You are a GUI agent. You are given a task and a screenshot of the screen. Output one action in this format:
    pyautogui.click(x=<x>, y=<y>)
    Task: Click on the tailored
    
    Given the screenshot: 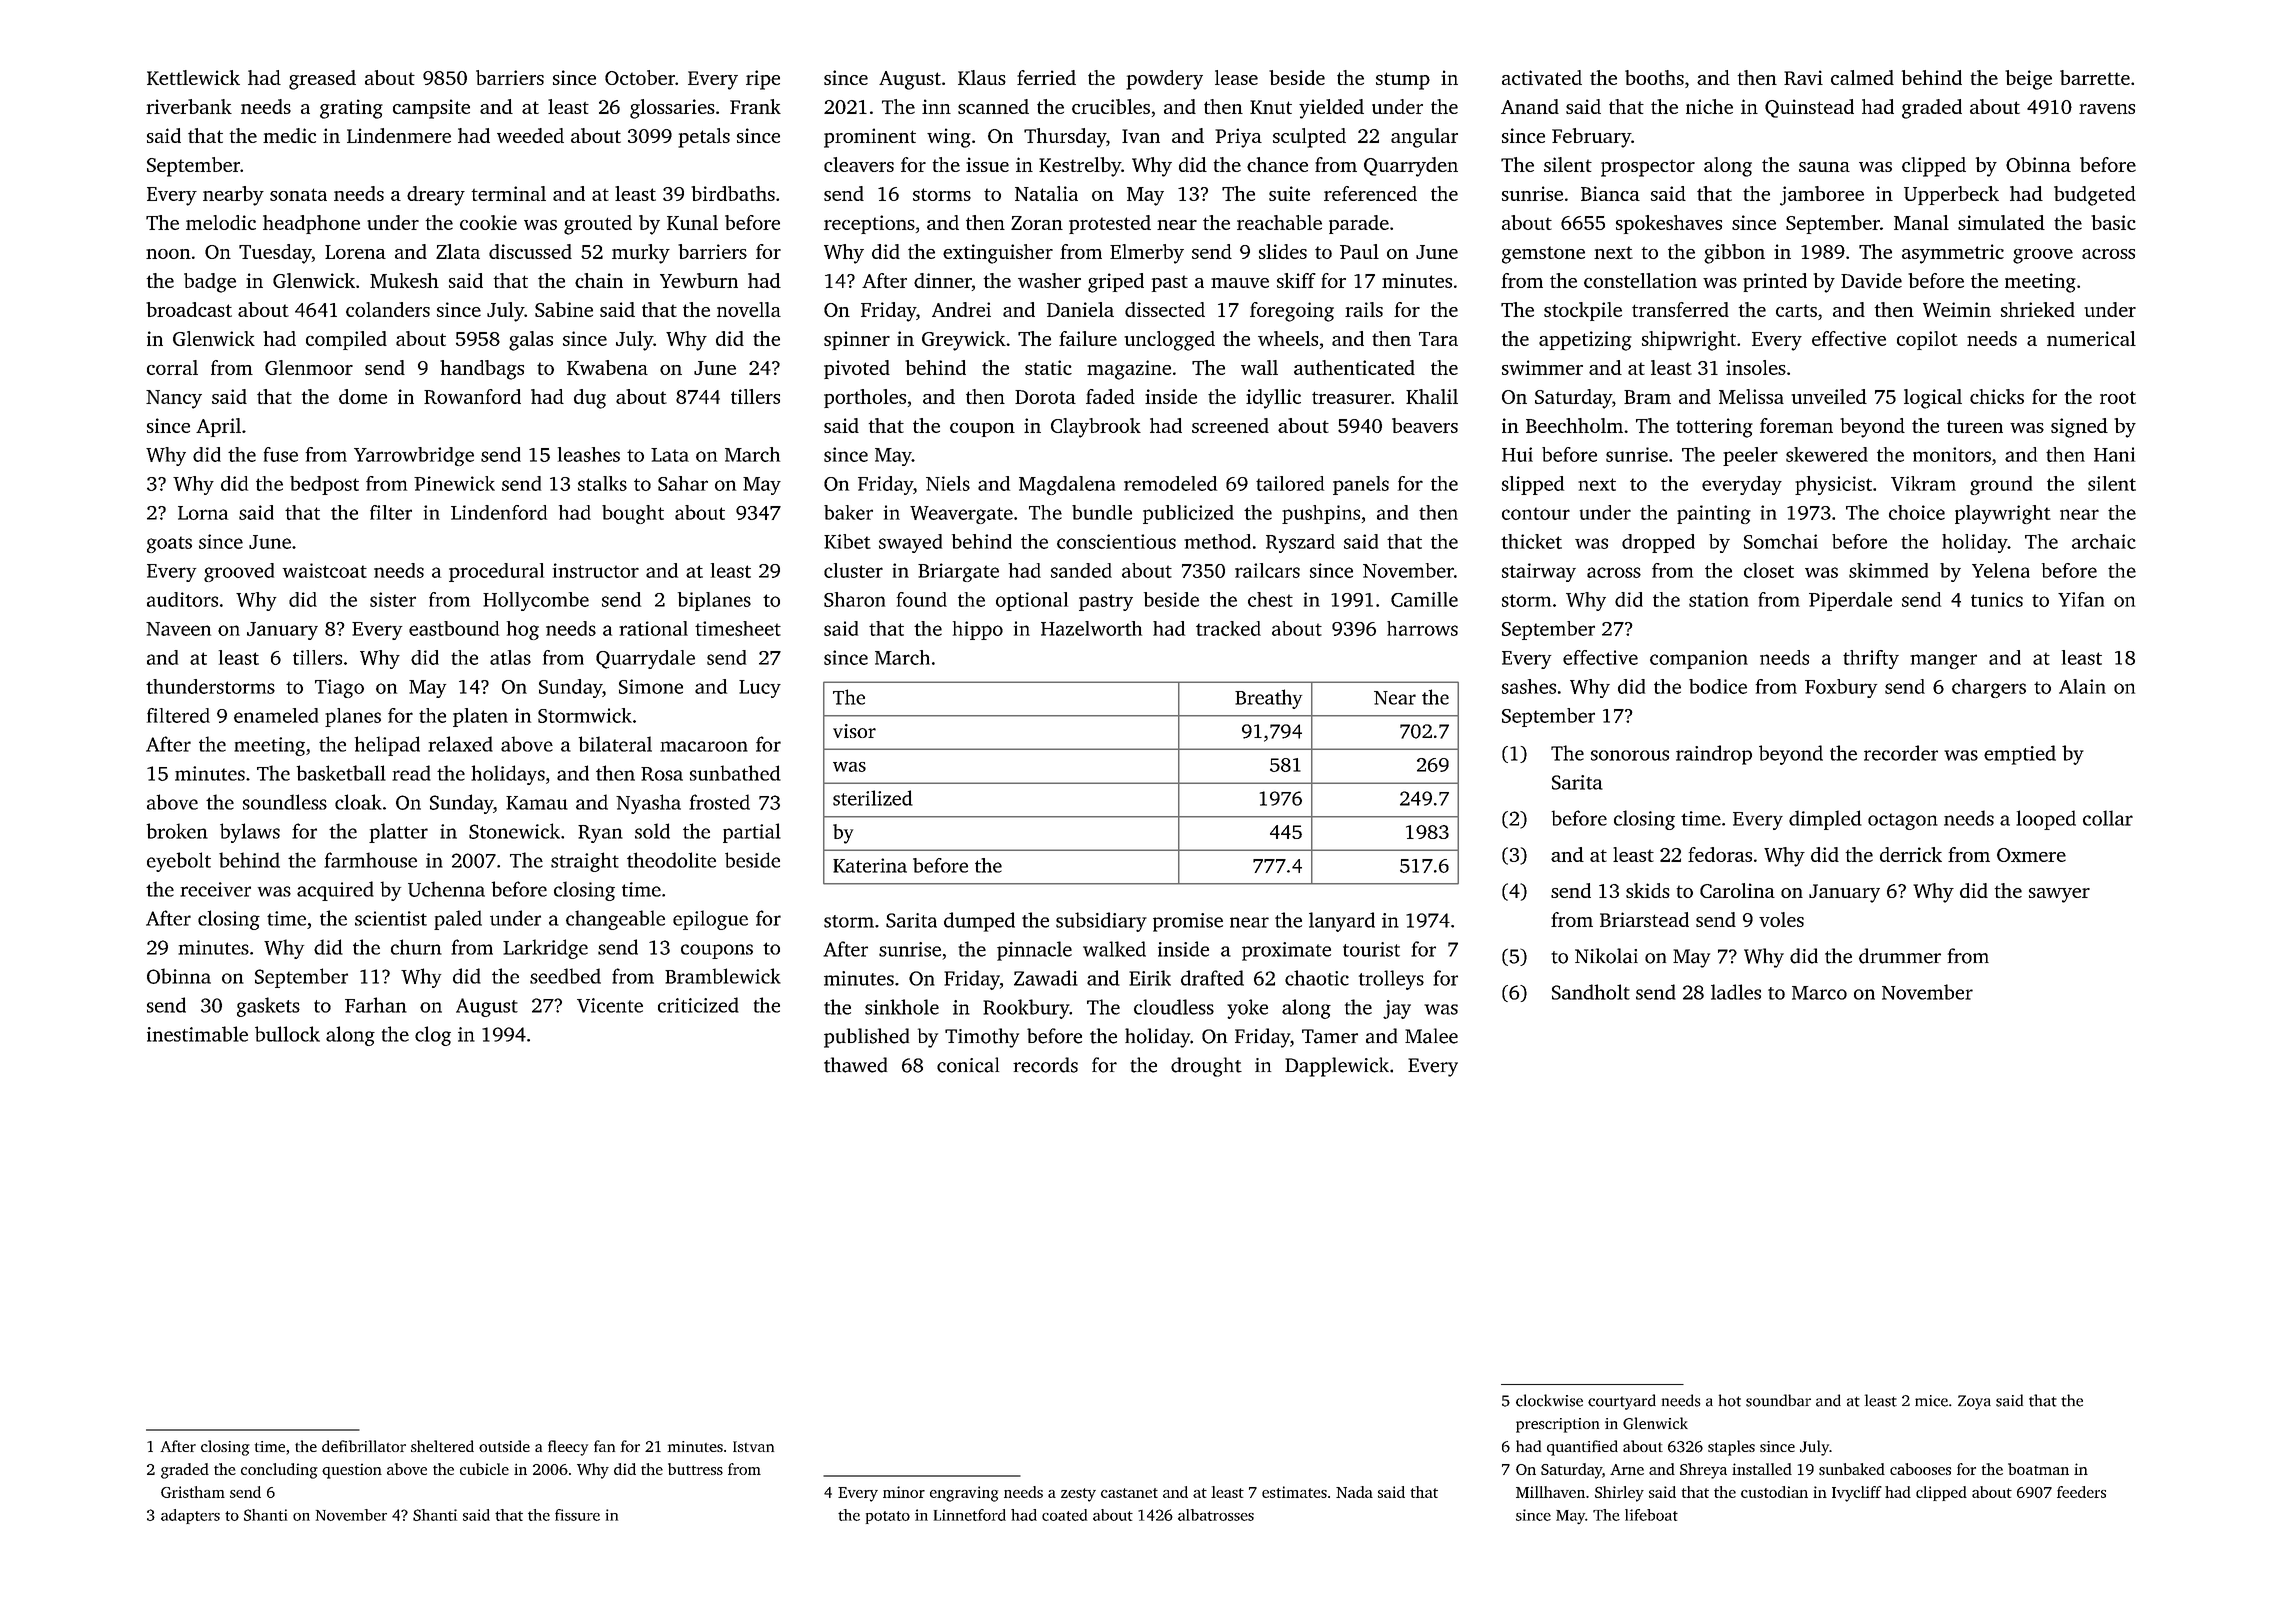 What is the action you would take?
    pyautogui.click(x=1290, y=483)
